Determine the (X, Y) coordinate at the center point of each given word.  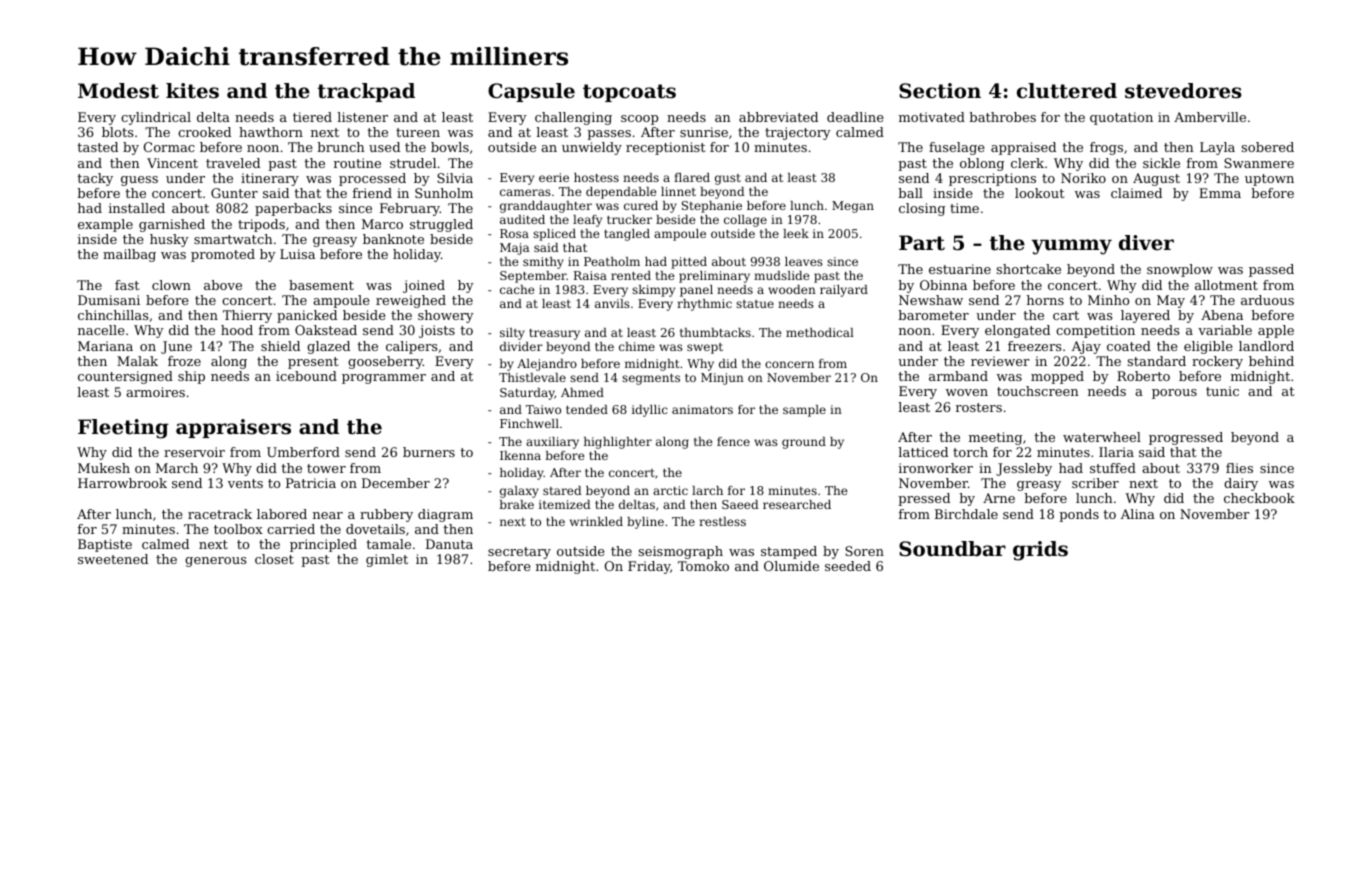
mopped (1057, 377)
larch (707, 490)
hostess (596, 177)
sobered (1268, 147)
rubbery (386, 515)
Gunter (234, 193)
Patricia (311, 483)
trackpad (366, 92)
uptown (1269, 180)
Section (940, 91)
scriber (1095, 483)
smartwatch (233, 239)
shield (280, 346)
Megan (853, 207)
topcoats (629, 93)
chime (637, 346)
